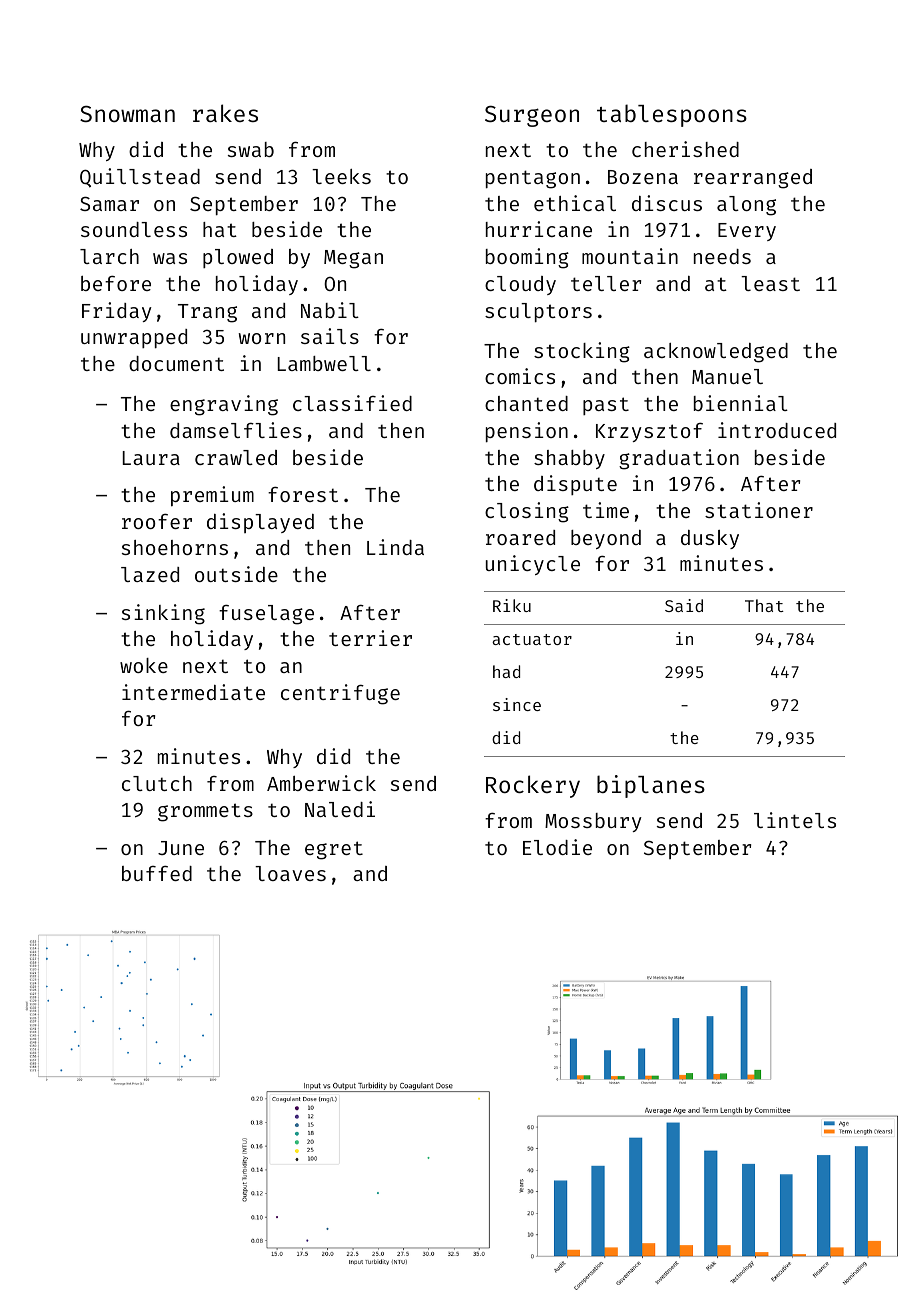 The width and height of the screenshot is (924, 1314). What do you see at coordinates (532, 116) in the screenshot?
I see `Surgeon` at bounding box center [532, 116].
